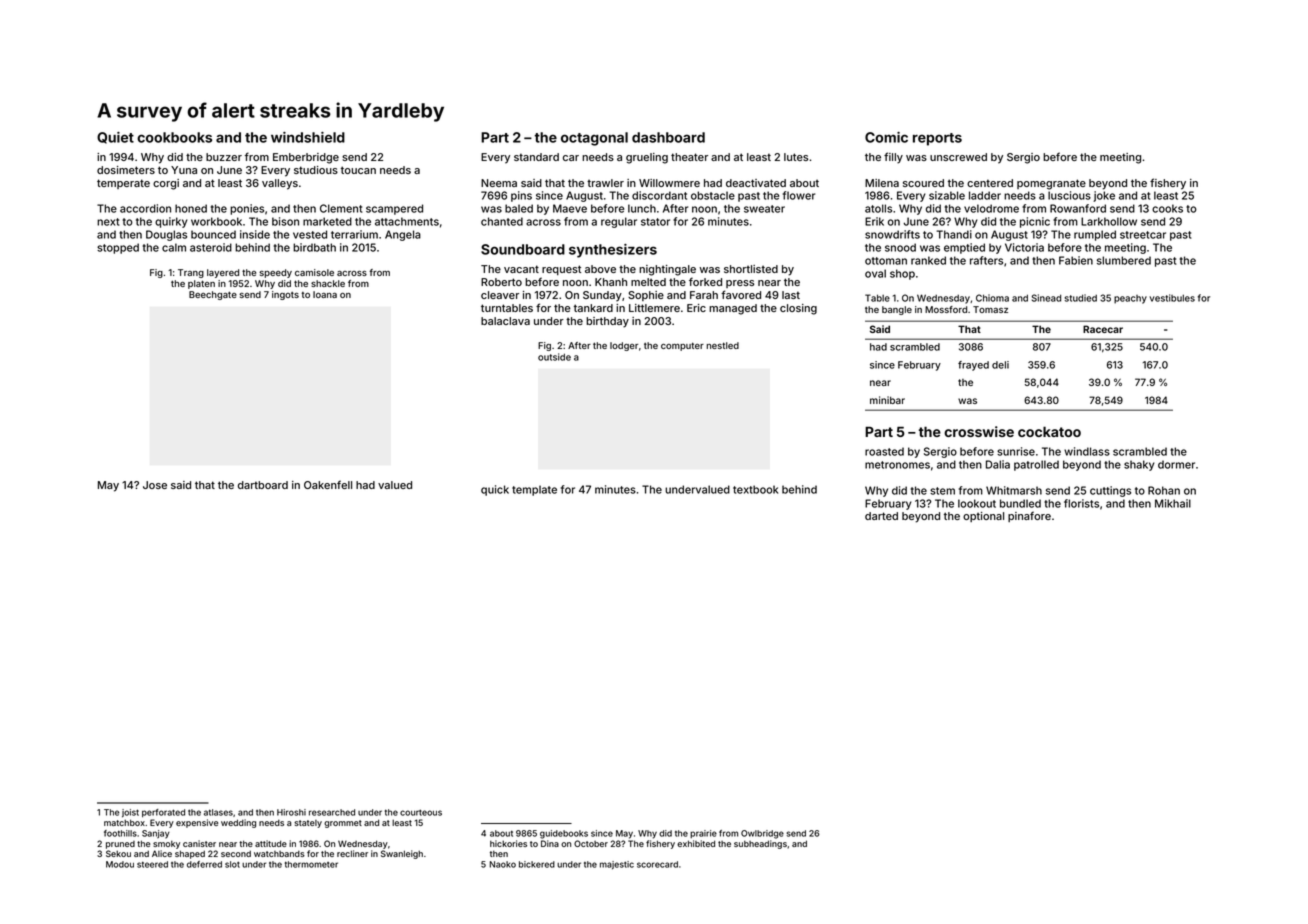 The width and height of the screenshot is (1308, 924). Describe the element at coordinates (617, 865) in the screenshot. I see `majestic` at that location.
